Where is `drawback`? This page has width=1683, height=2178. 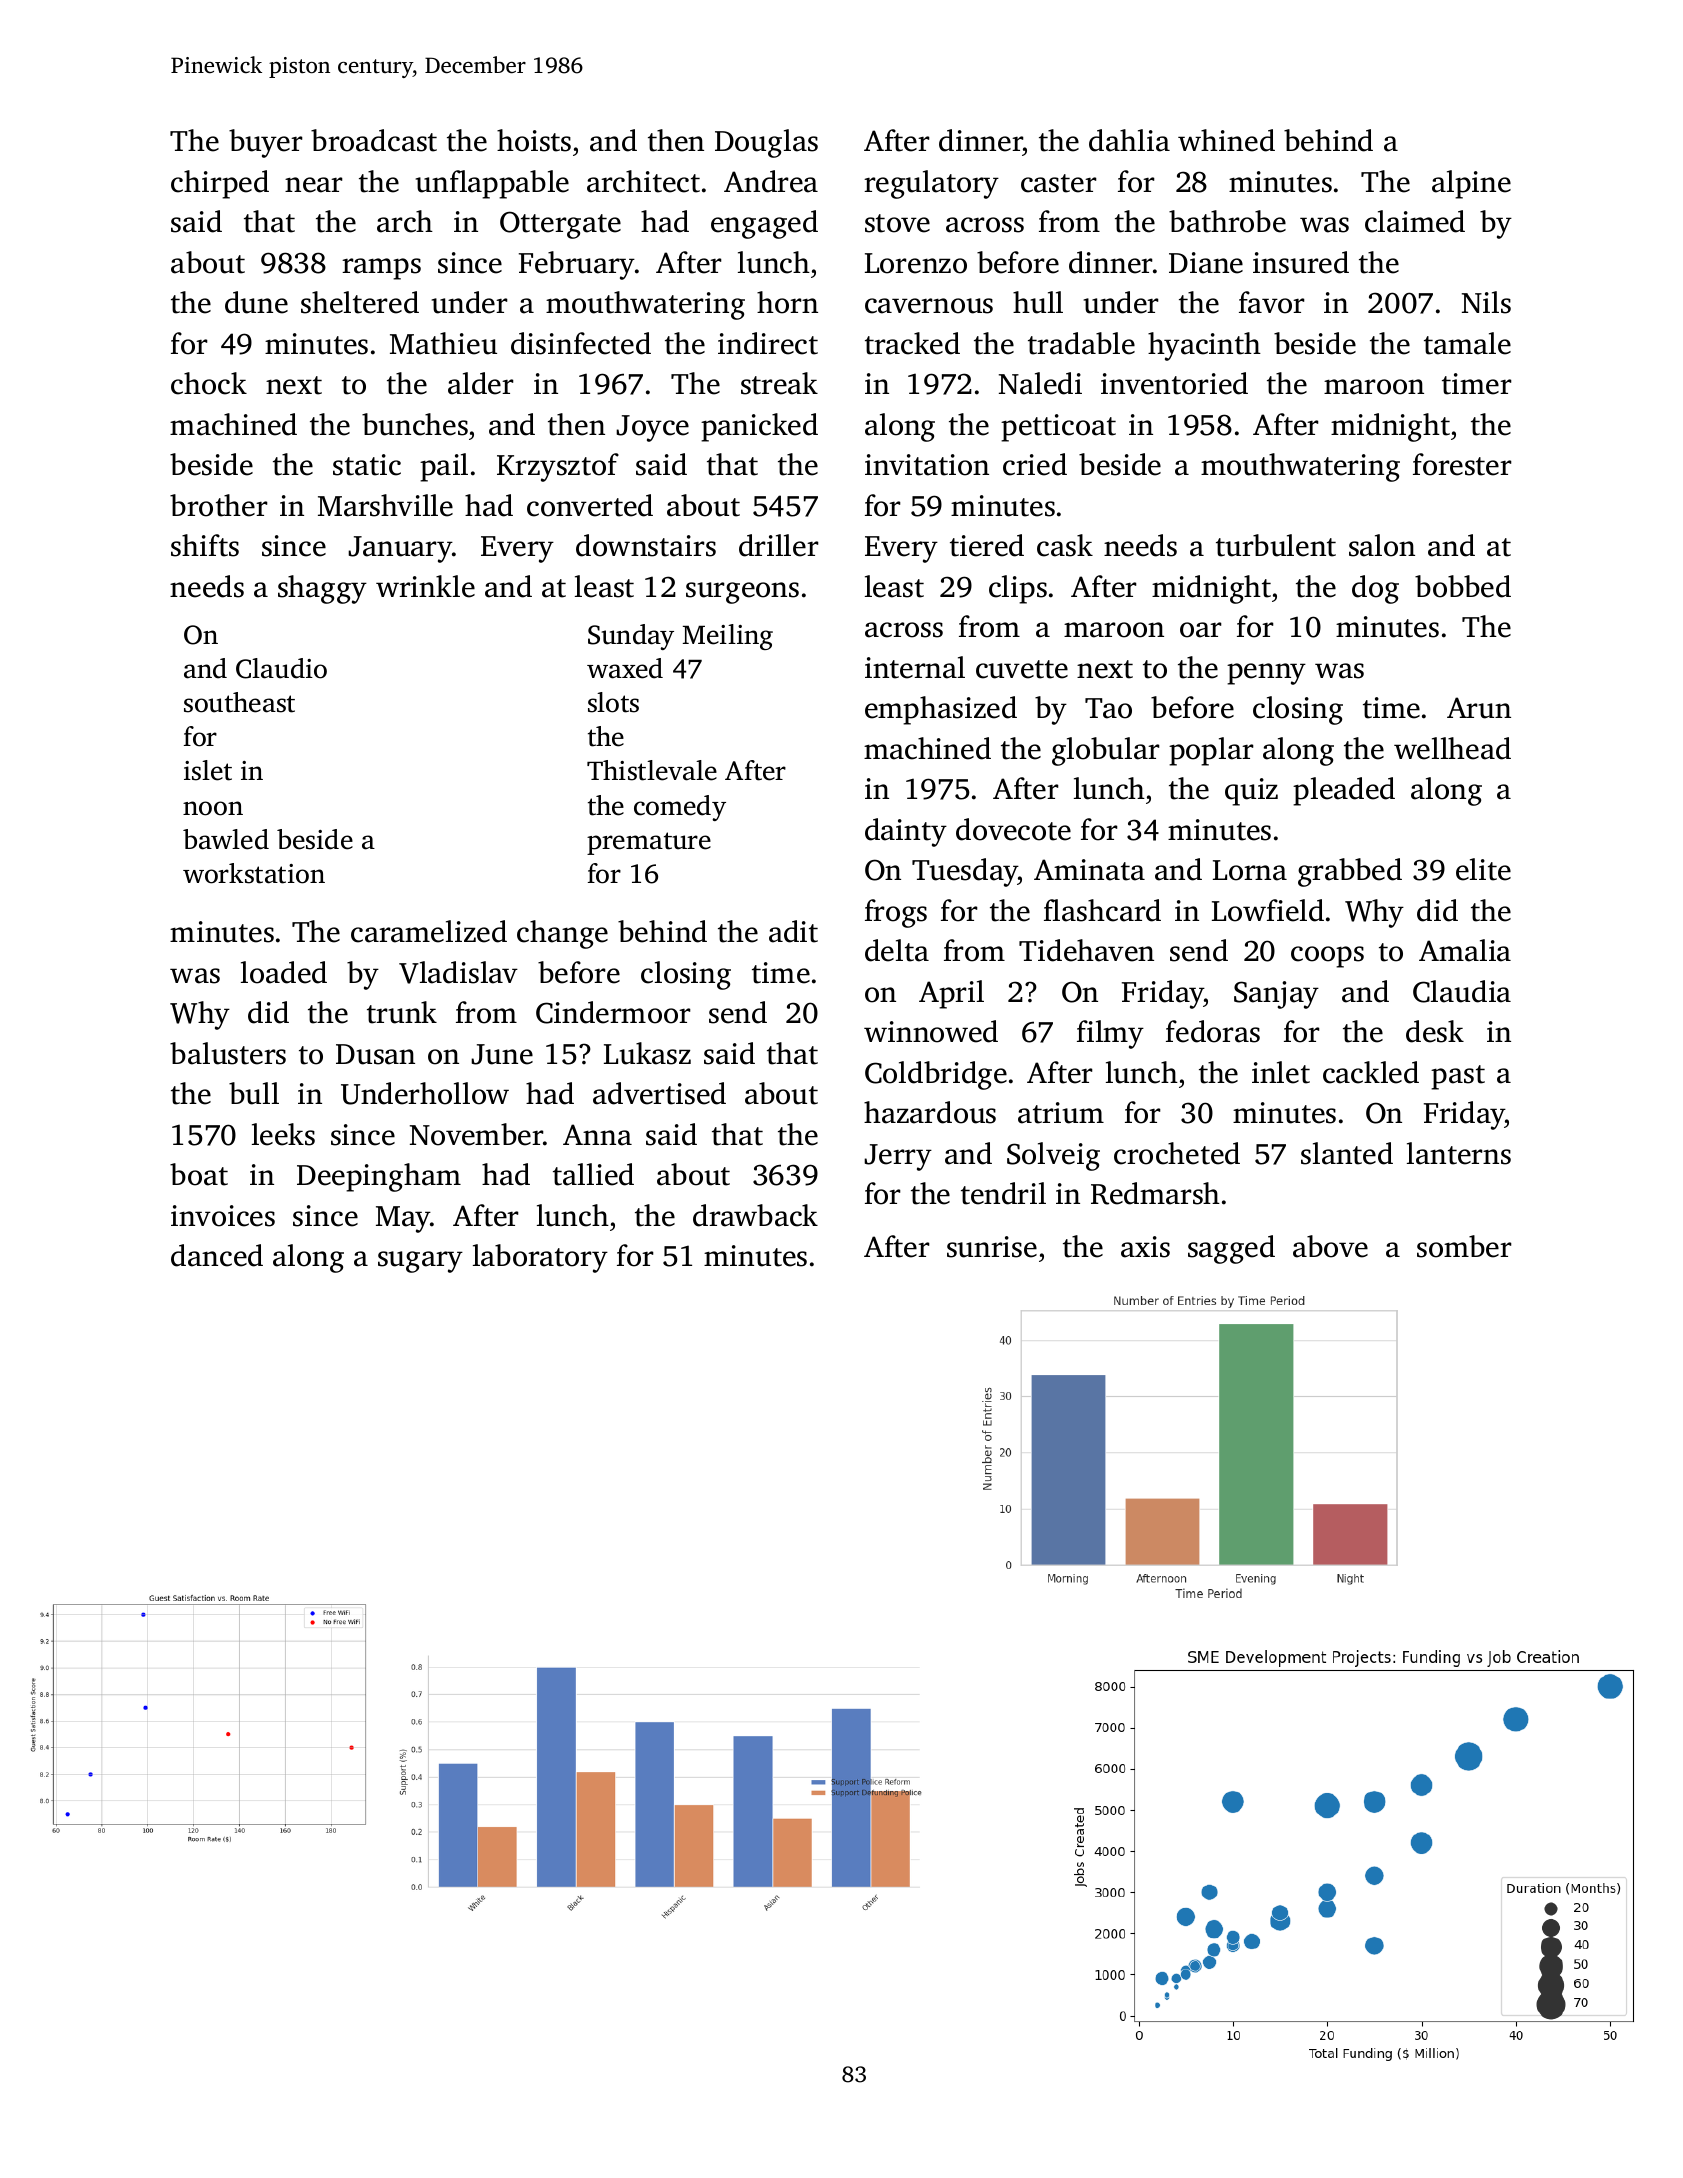
drawback is located at coordinates (755, 1215).
